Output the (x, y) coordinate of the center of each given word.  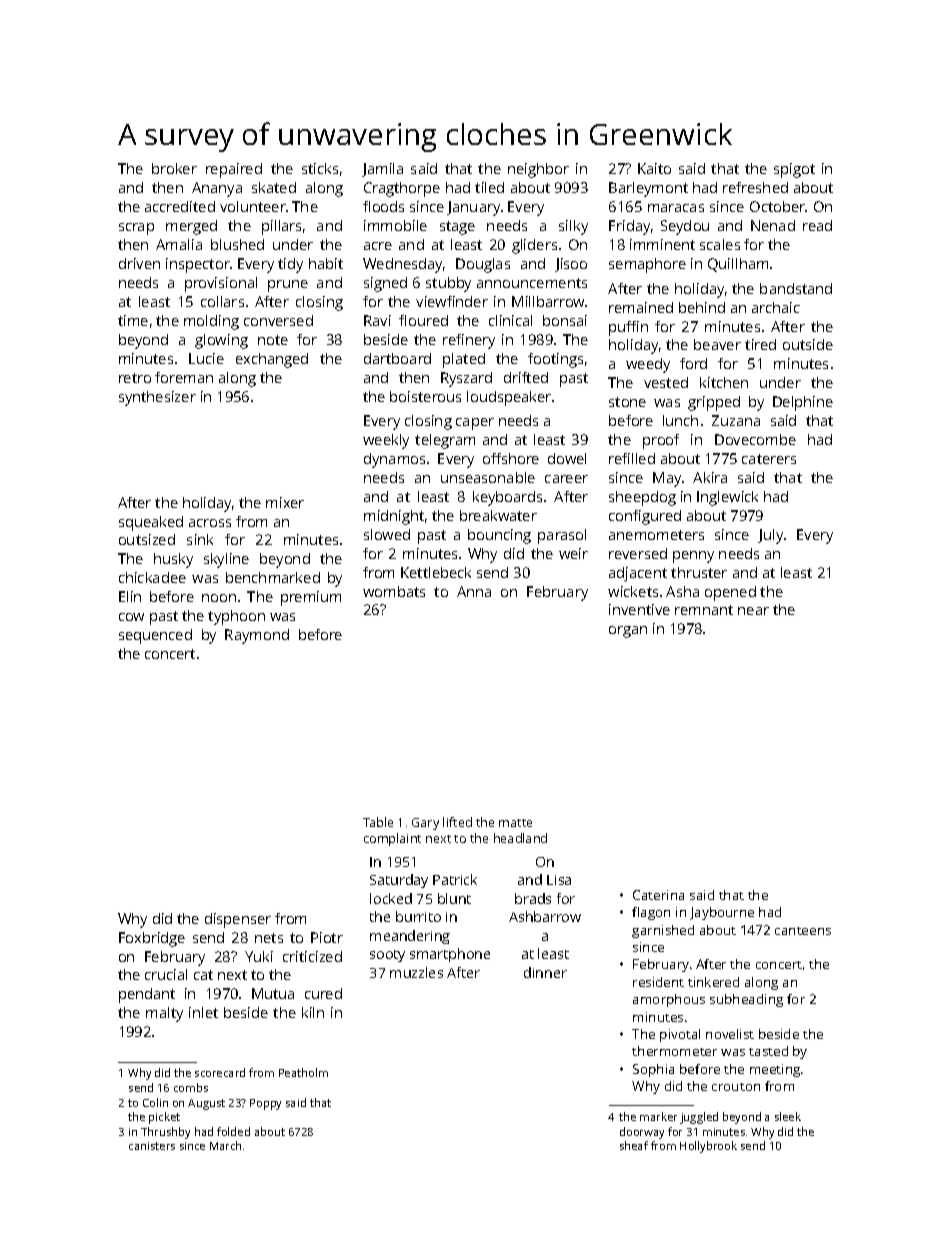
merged (191, 227)
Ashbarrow (545, 916)
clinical (510, 320)
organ (628, 632)
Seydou (685, 227)
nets (269, 938)
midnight (394, 517)
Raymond (257, 636)
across (210, 523)
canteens (803, 931)
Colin (155, 1102)
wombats (394, 591)
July (770, 536)
